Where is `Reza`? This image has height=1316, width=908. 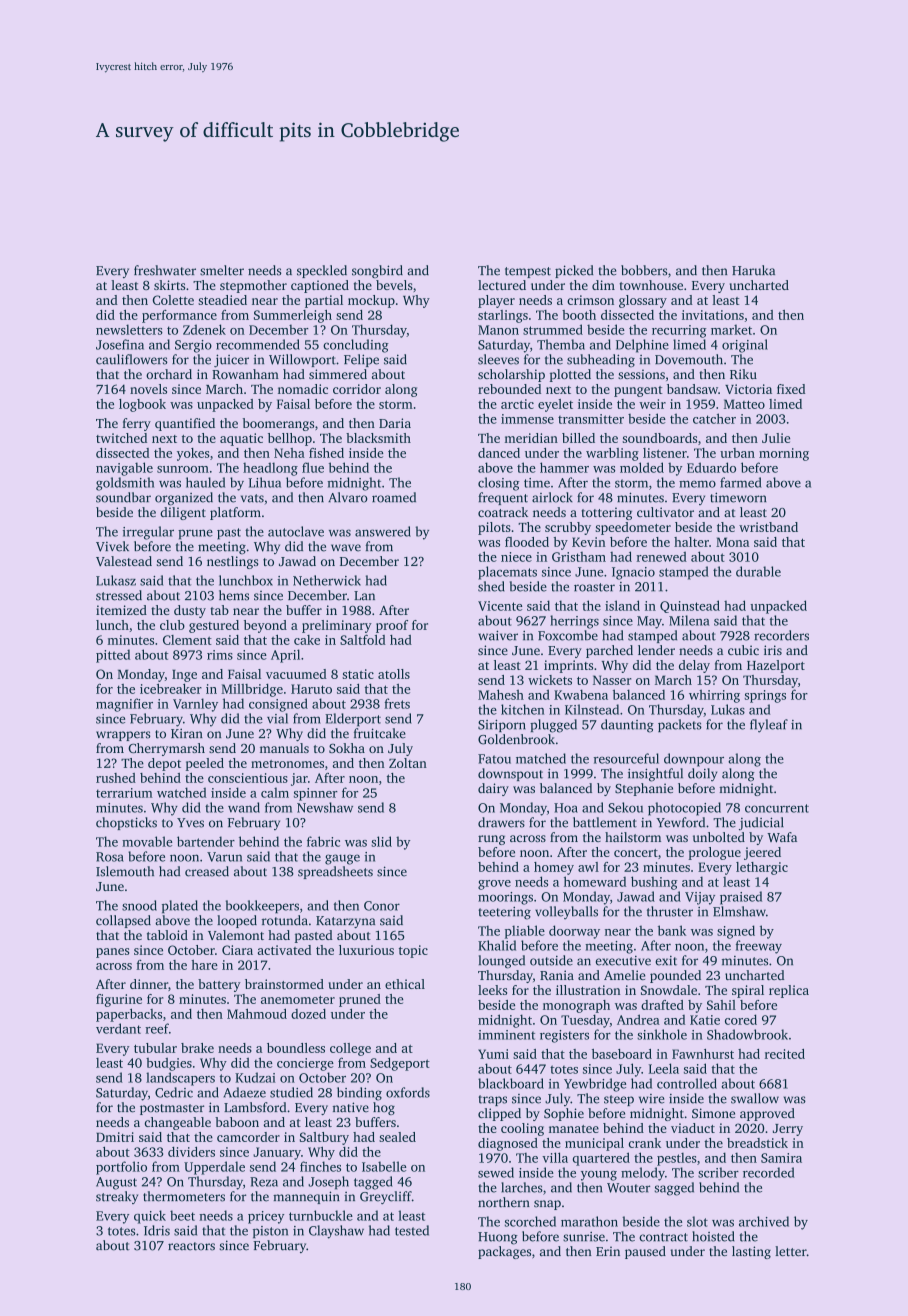
Reza is located at coordinates (264, 1182).
